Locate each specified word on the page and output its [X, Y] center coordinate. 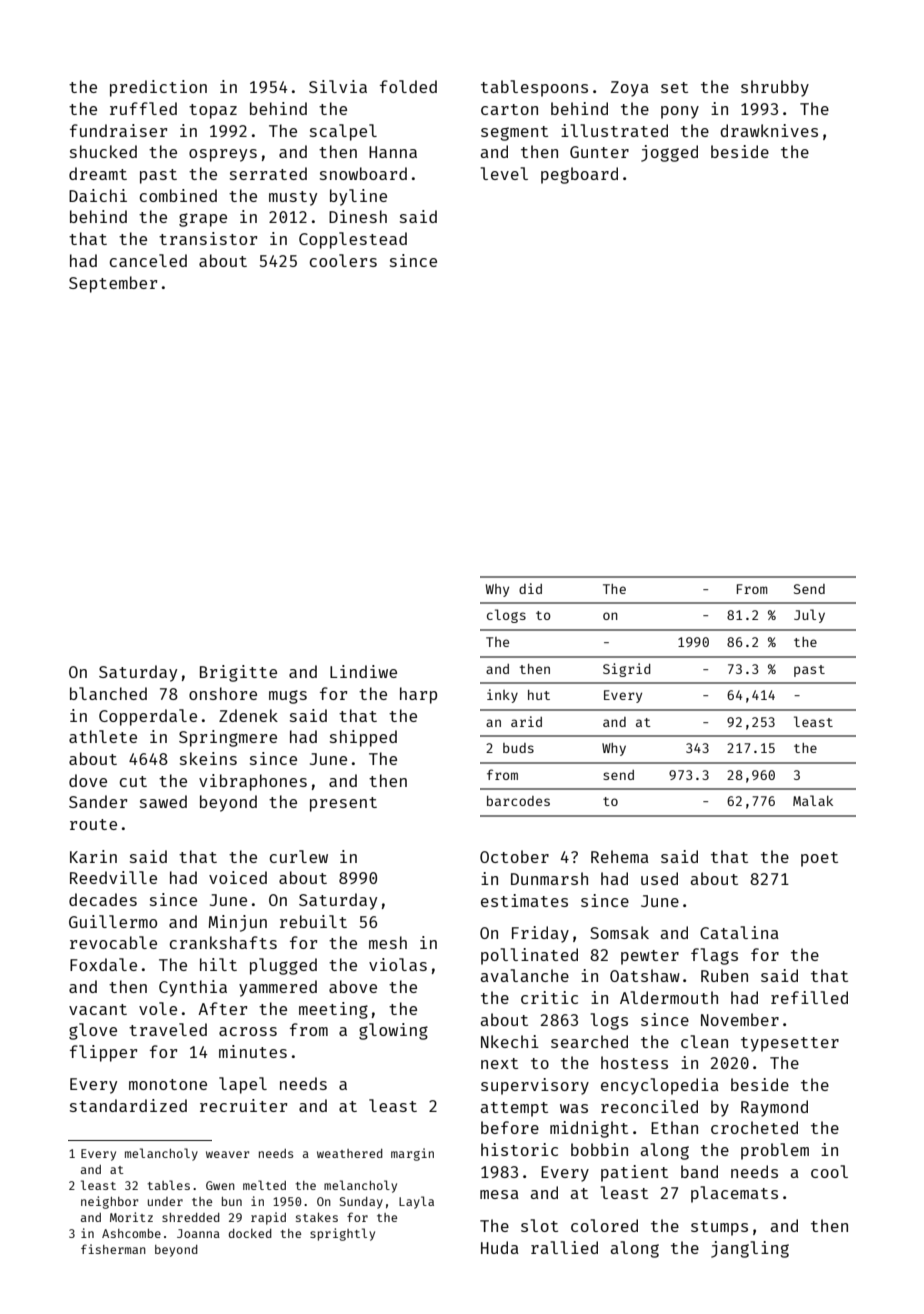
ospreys [223, 155]
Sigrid [627, 670]
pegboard [579, 175]
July [809, 616]
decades [103, 899]
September [113, 284]
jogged [669, 153]
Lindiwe [363, 671]
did [530, 588]
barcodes [518, 801]
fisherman [113, 1249]
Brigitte [238, 673]
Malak [813, 800]
